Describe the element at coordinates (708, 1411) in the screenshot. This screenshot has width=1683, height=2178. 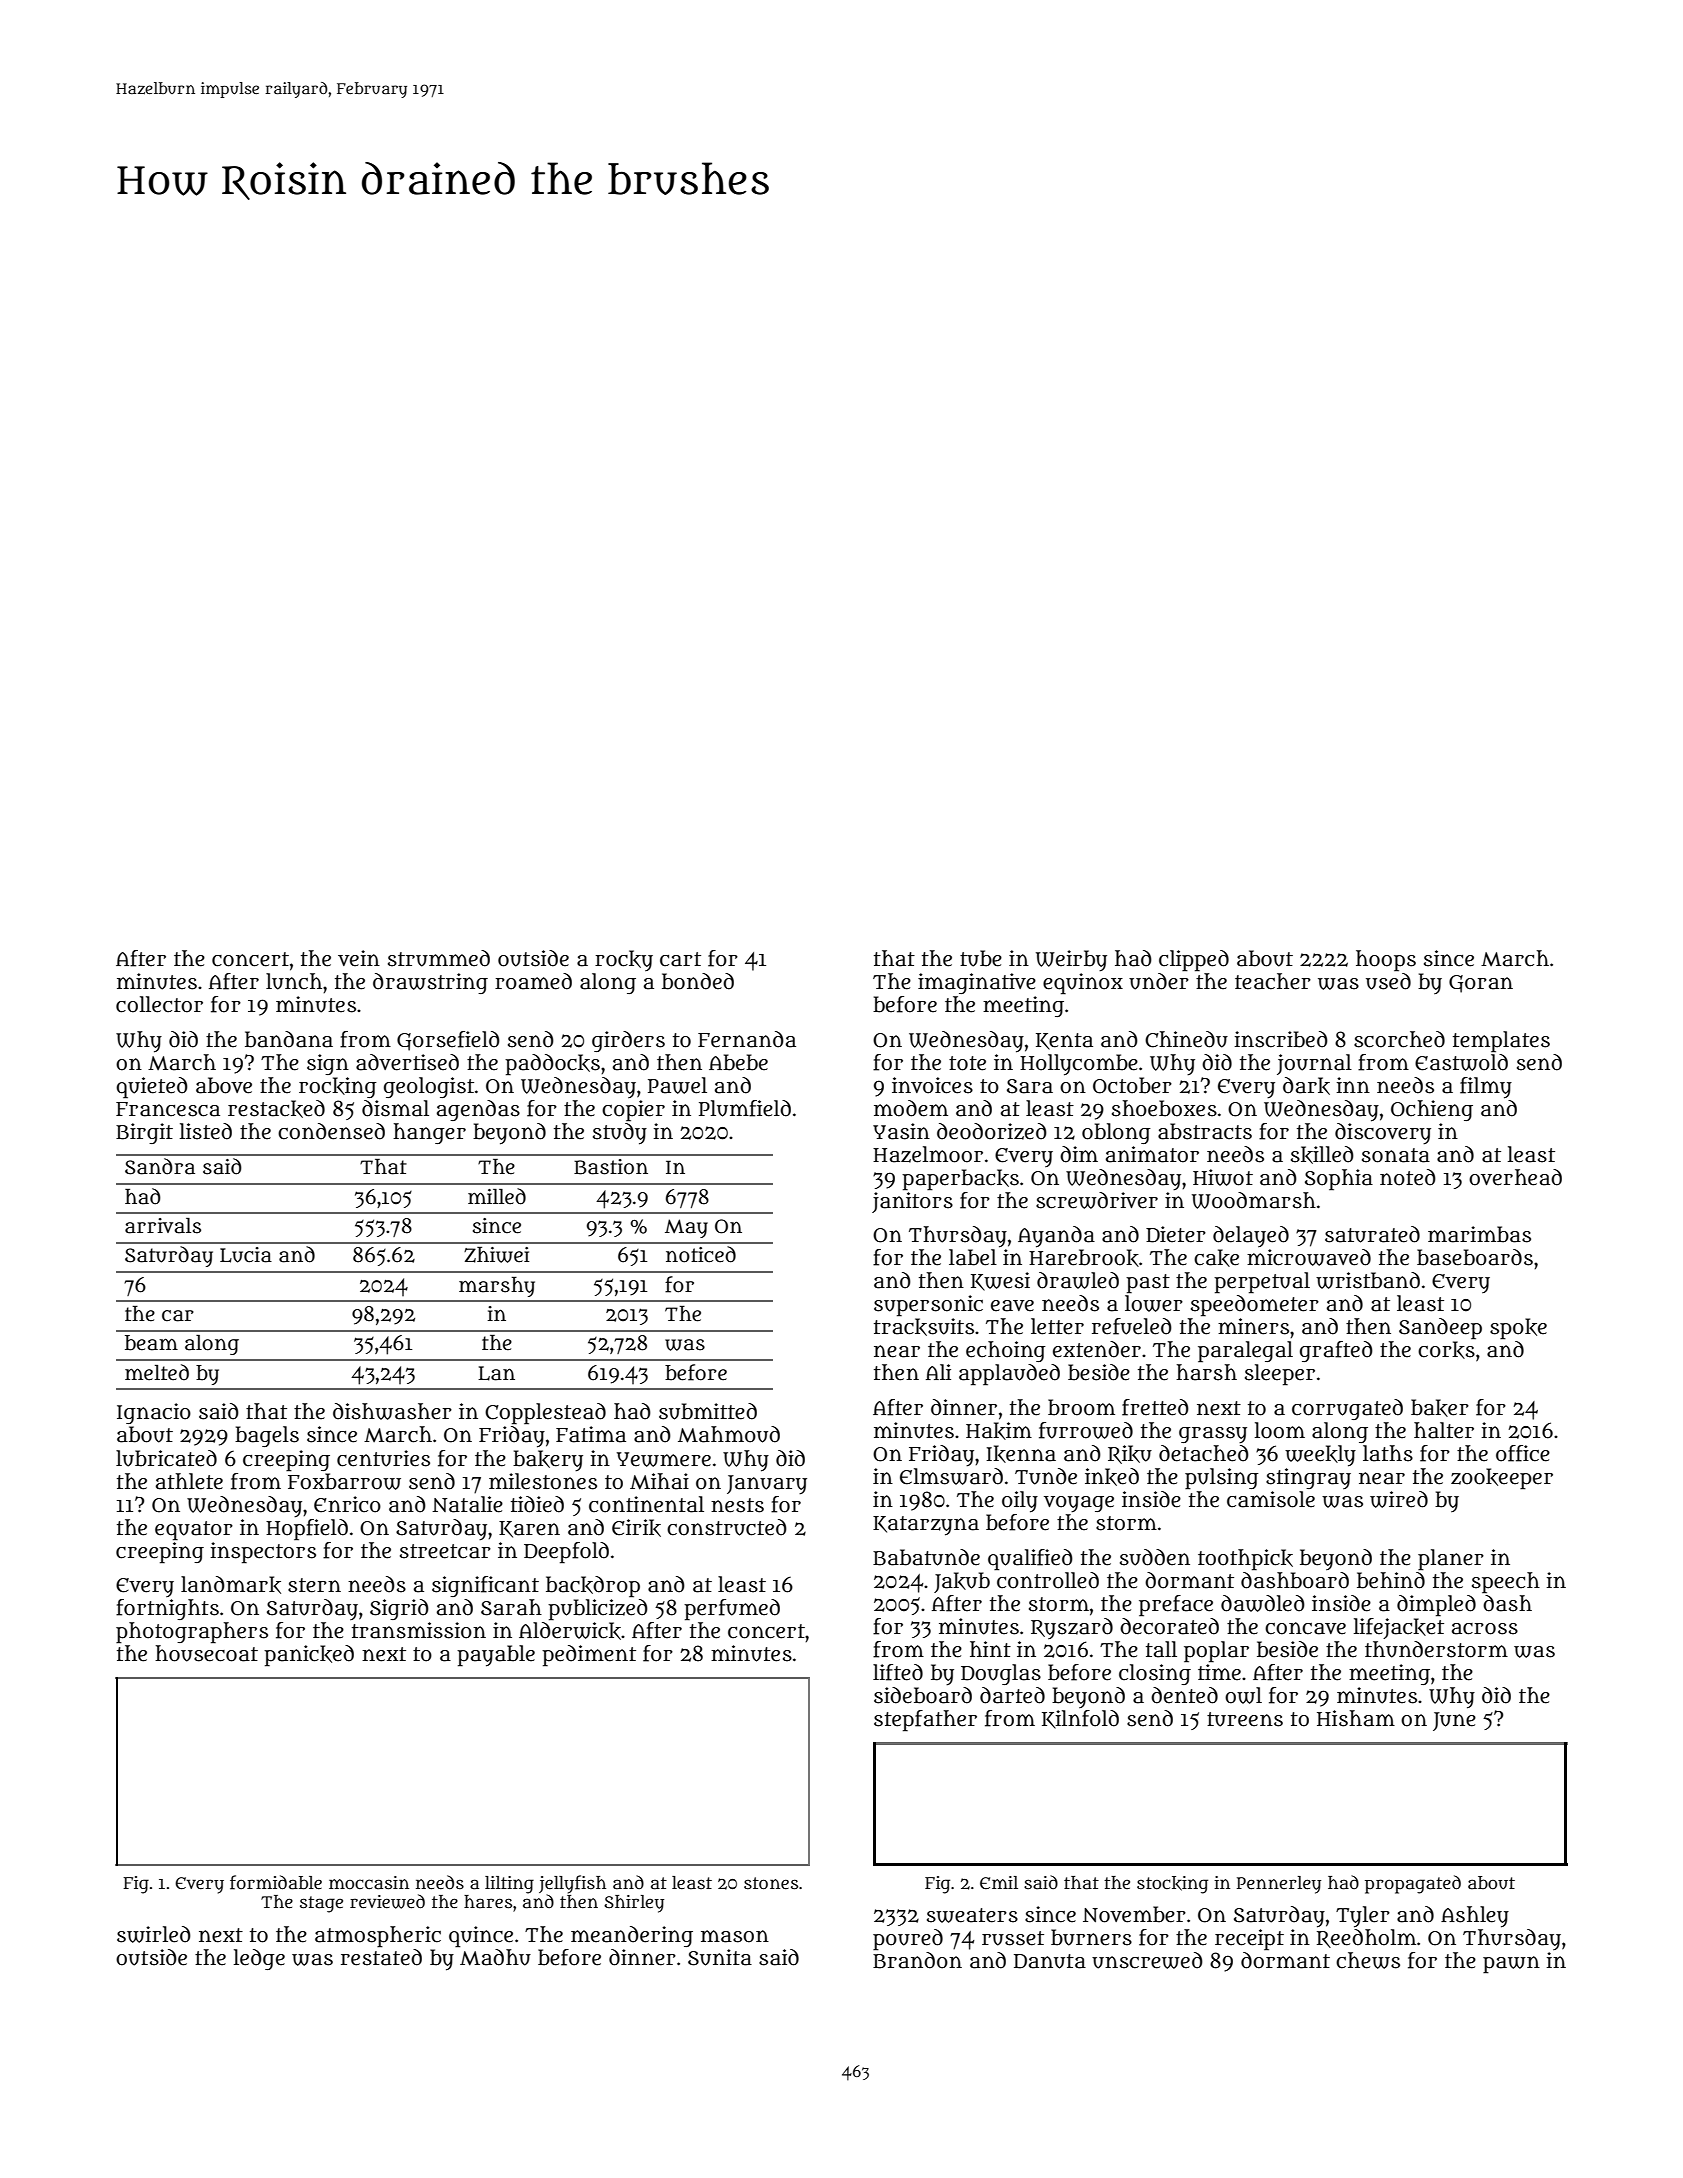
I see `submitted` at that location.
